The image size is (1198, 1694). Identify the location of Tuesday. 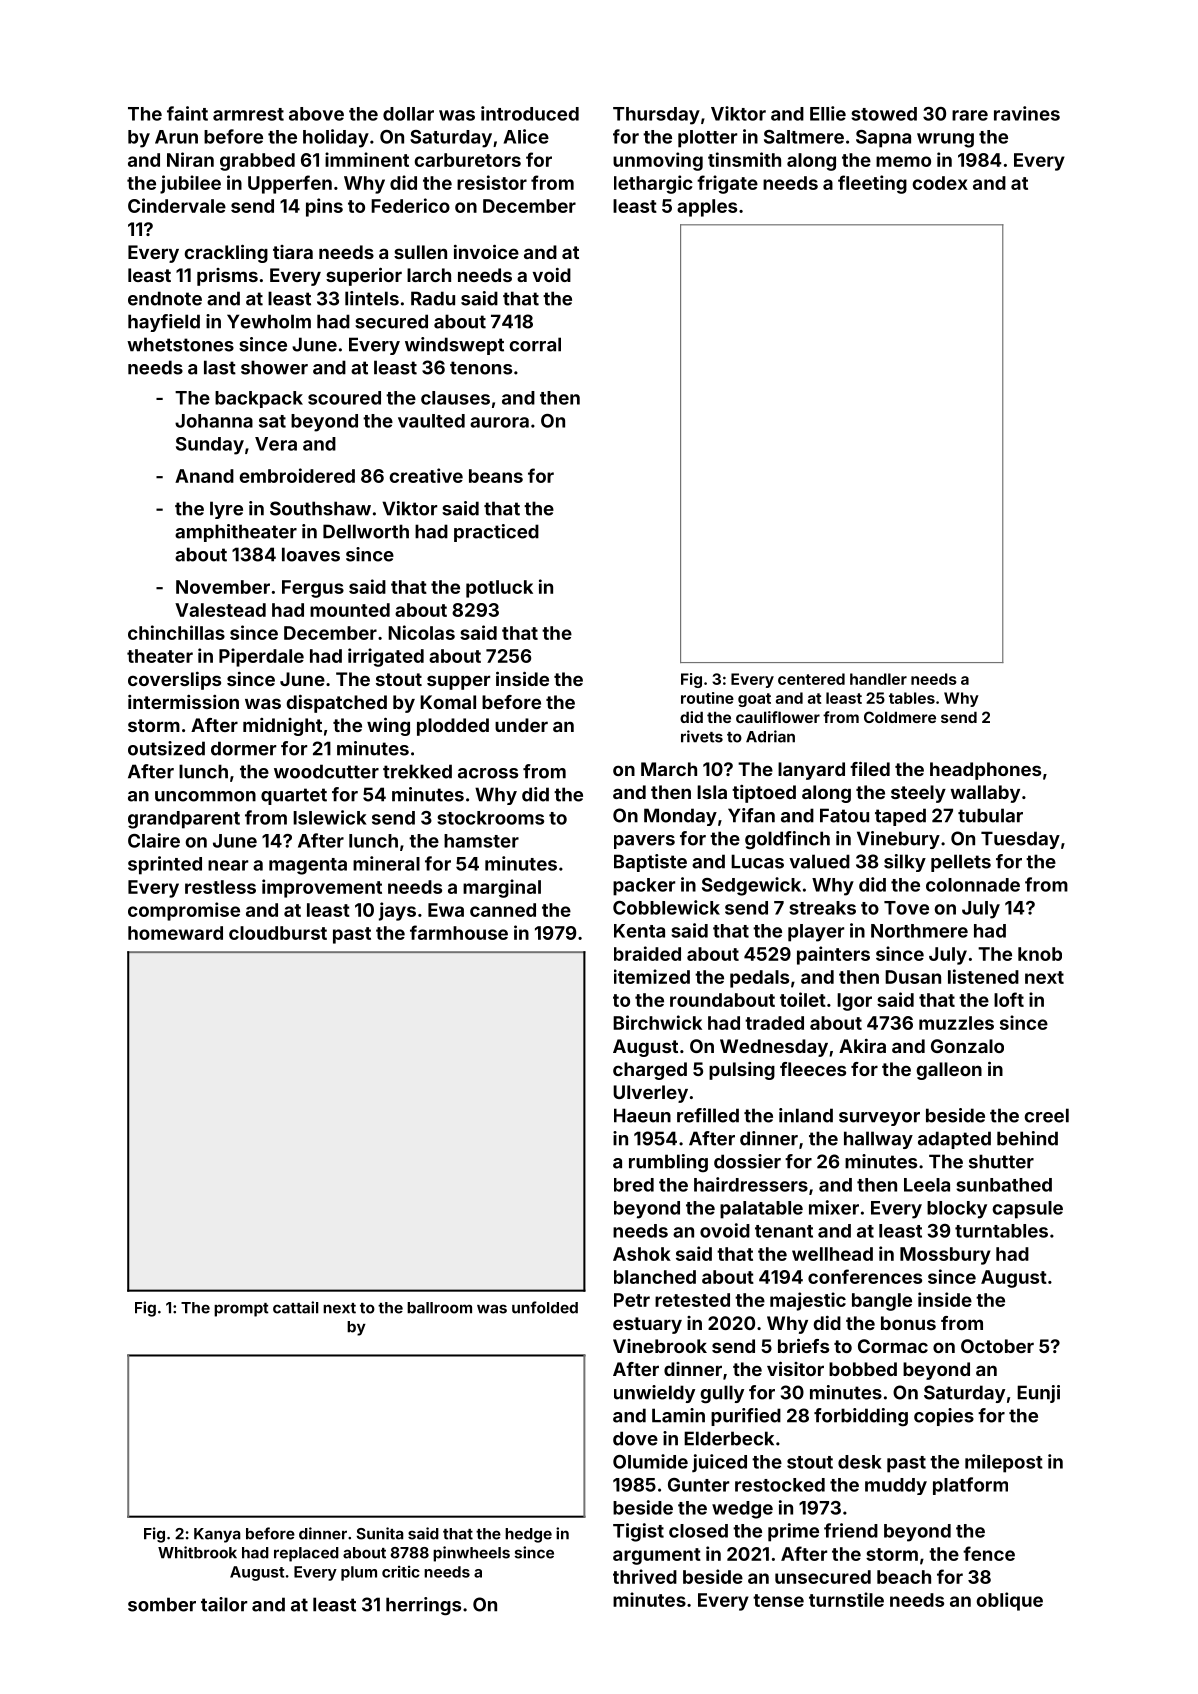
(1020, 840).
